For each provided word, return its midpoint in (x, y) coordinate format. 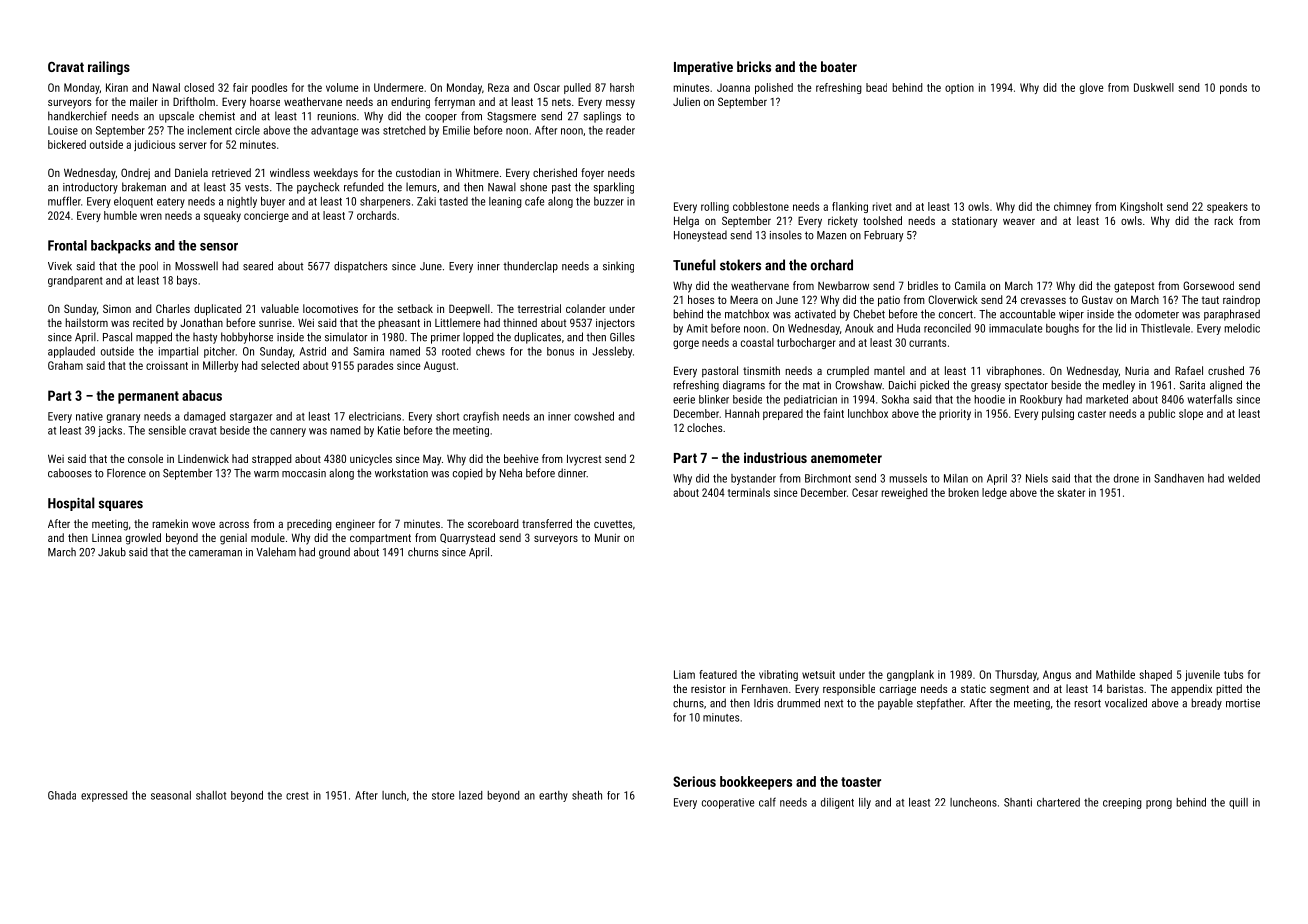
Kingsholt (1141, 207)
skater (1071, 492)
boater (839, 66)
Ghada (62, 795)
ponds (1233, 88)
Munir (607, 537)
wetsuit (818, 674)
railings (109, 68)
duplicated (217, 310)
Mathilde (1115, 674)
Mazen (831, 235)
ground (334, 553)
